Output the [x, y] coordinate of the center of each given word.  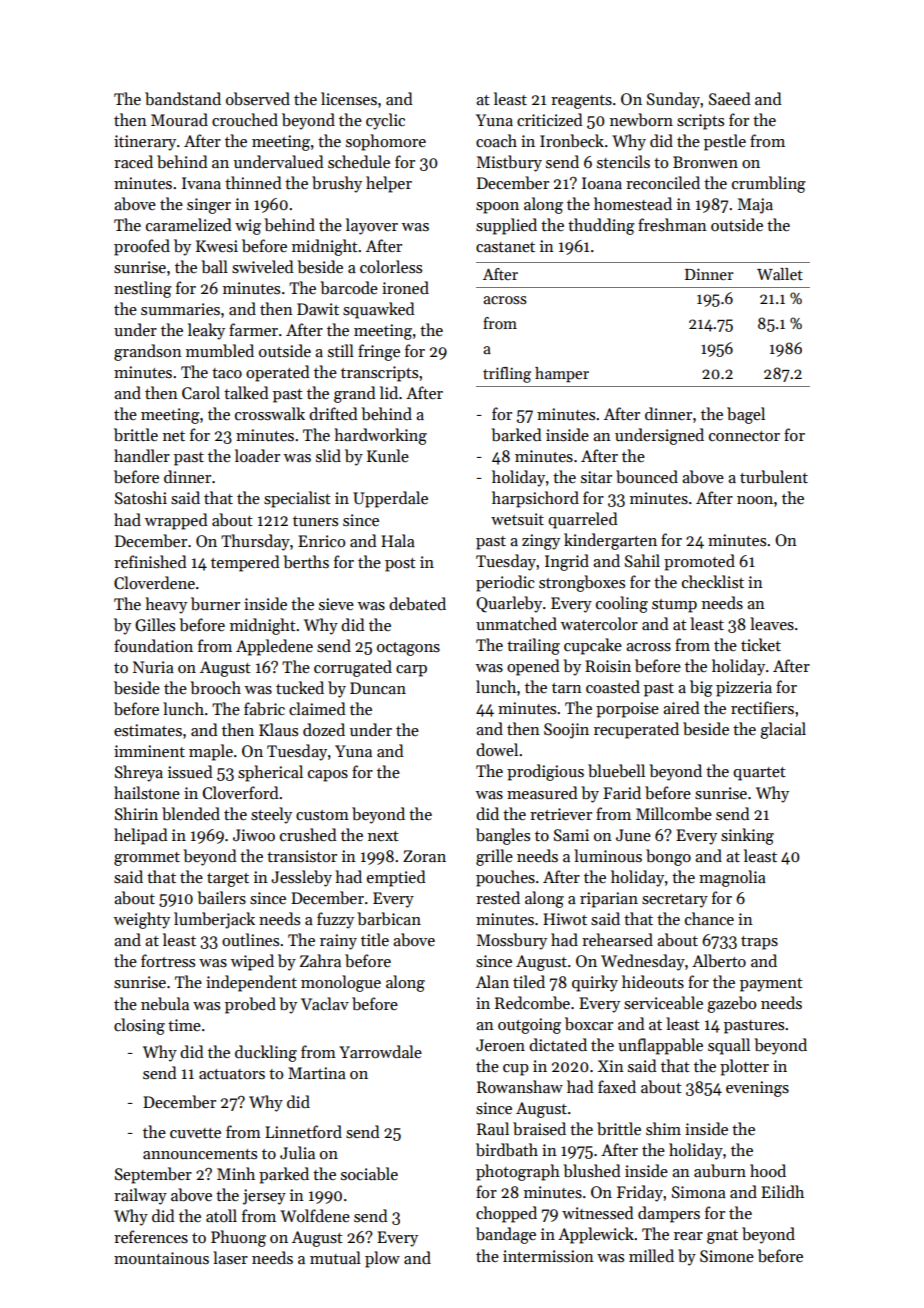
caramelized [189, 224]
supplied [506, 226]
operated [278, 373]
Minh [236, 1173]
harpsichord [535, 499]
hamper [562, 375]
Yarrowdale [380, 1051]
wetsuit [517, 519]
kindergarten [610, 541]
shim [663, 1128]
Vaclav [325, 1003]
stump [674, 606]
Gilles [155, 625]
